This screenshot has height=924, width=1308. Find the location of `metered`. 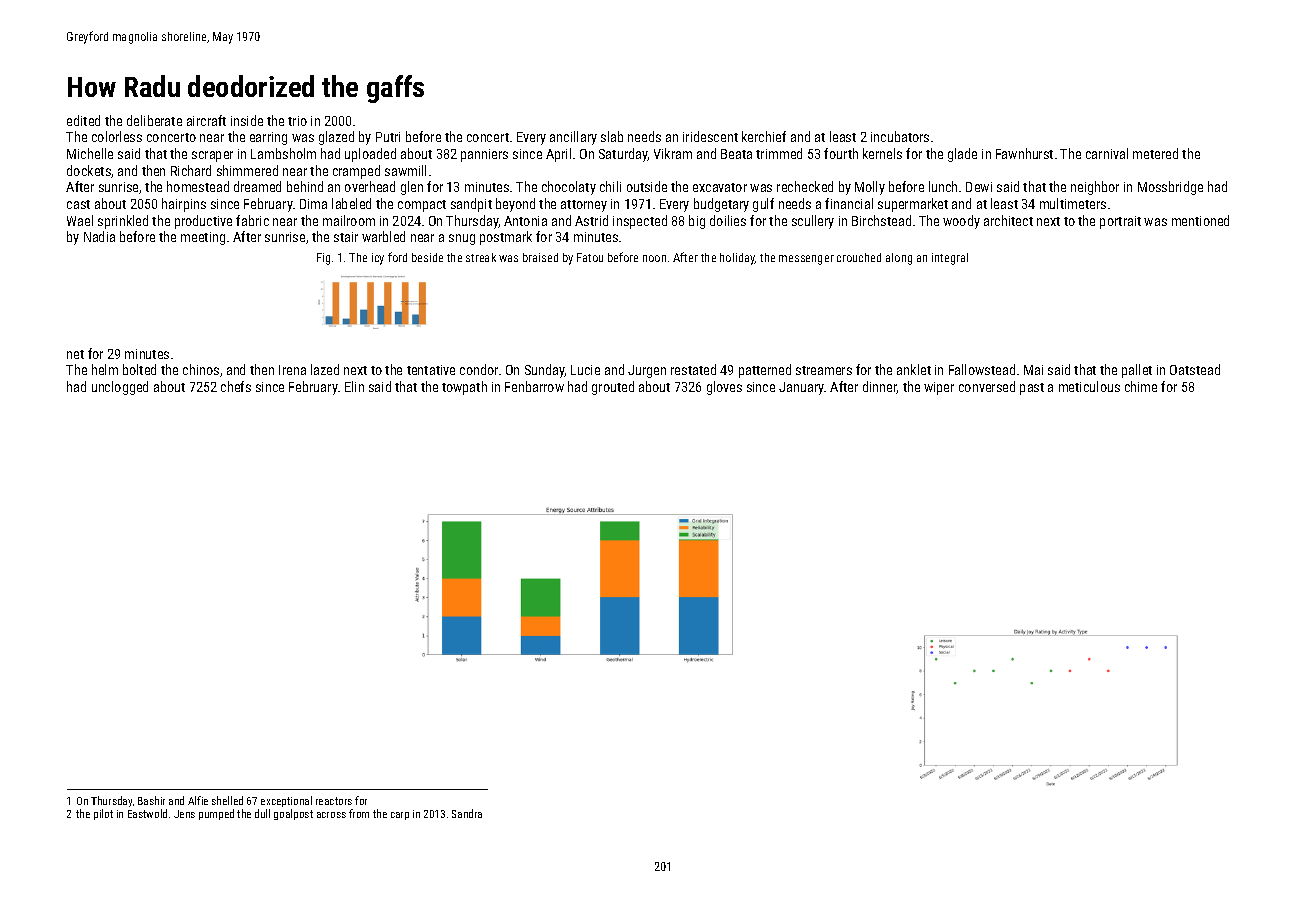

metered is located at coordinates (1155, 153).
